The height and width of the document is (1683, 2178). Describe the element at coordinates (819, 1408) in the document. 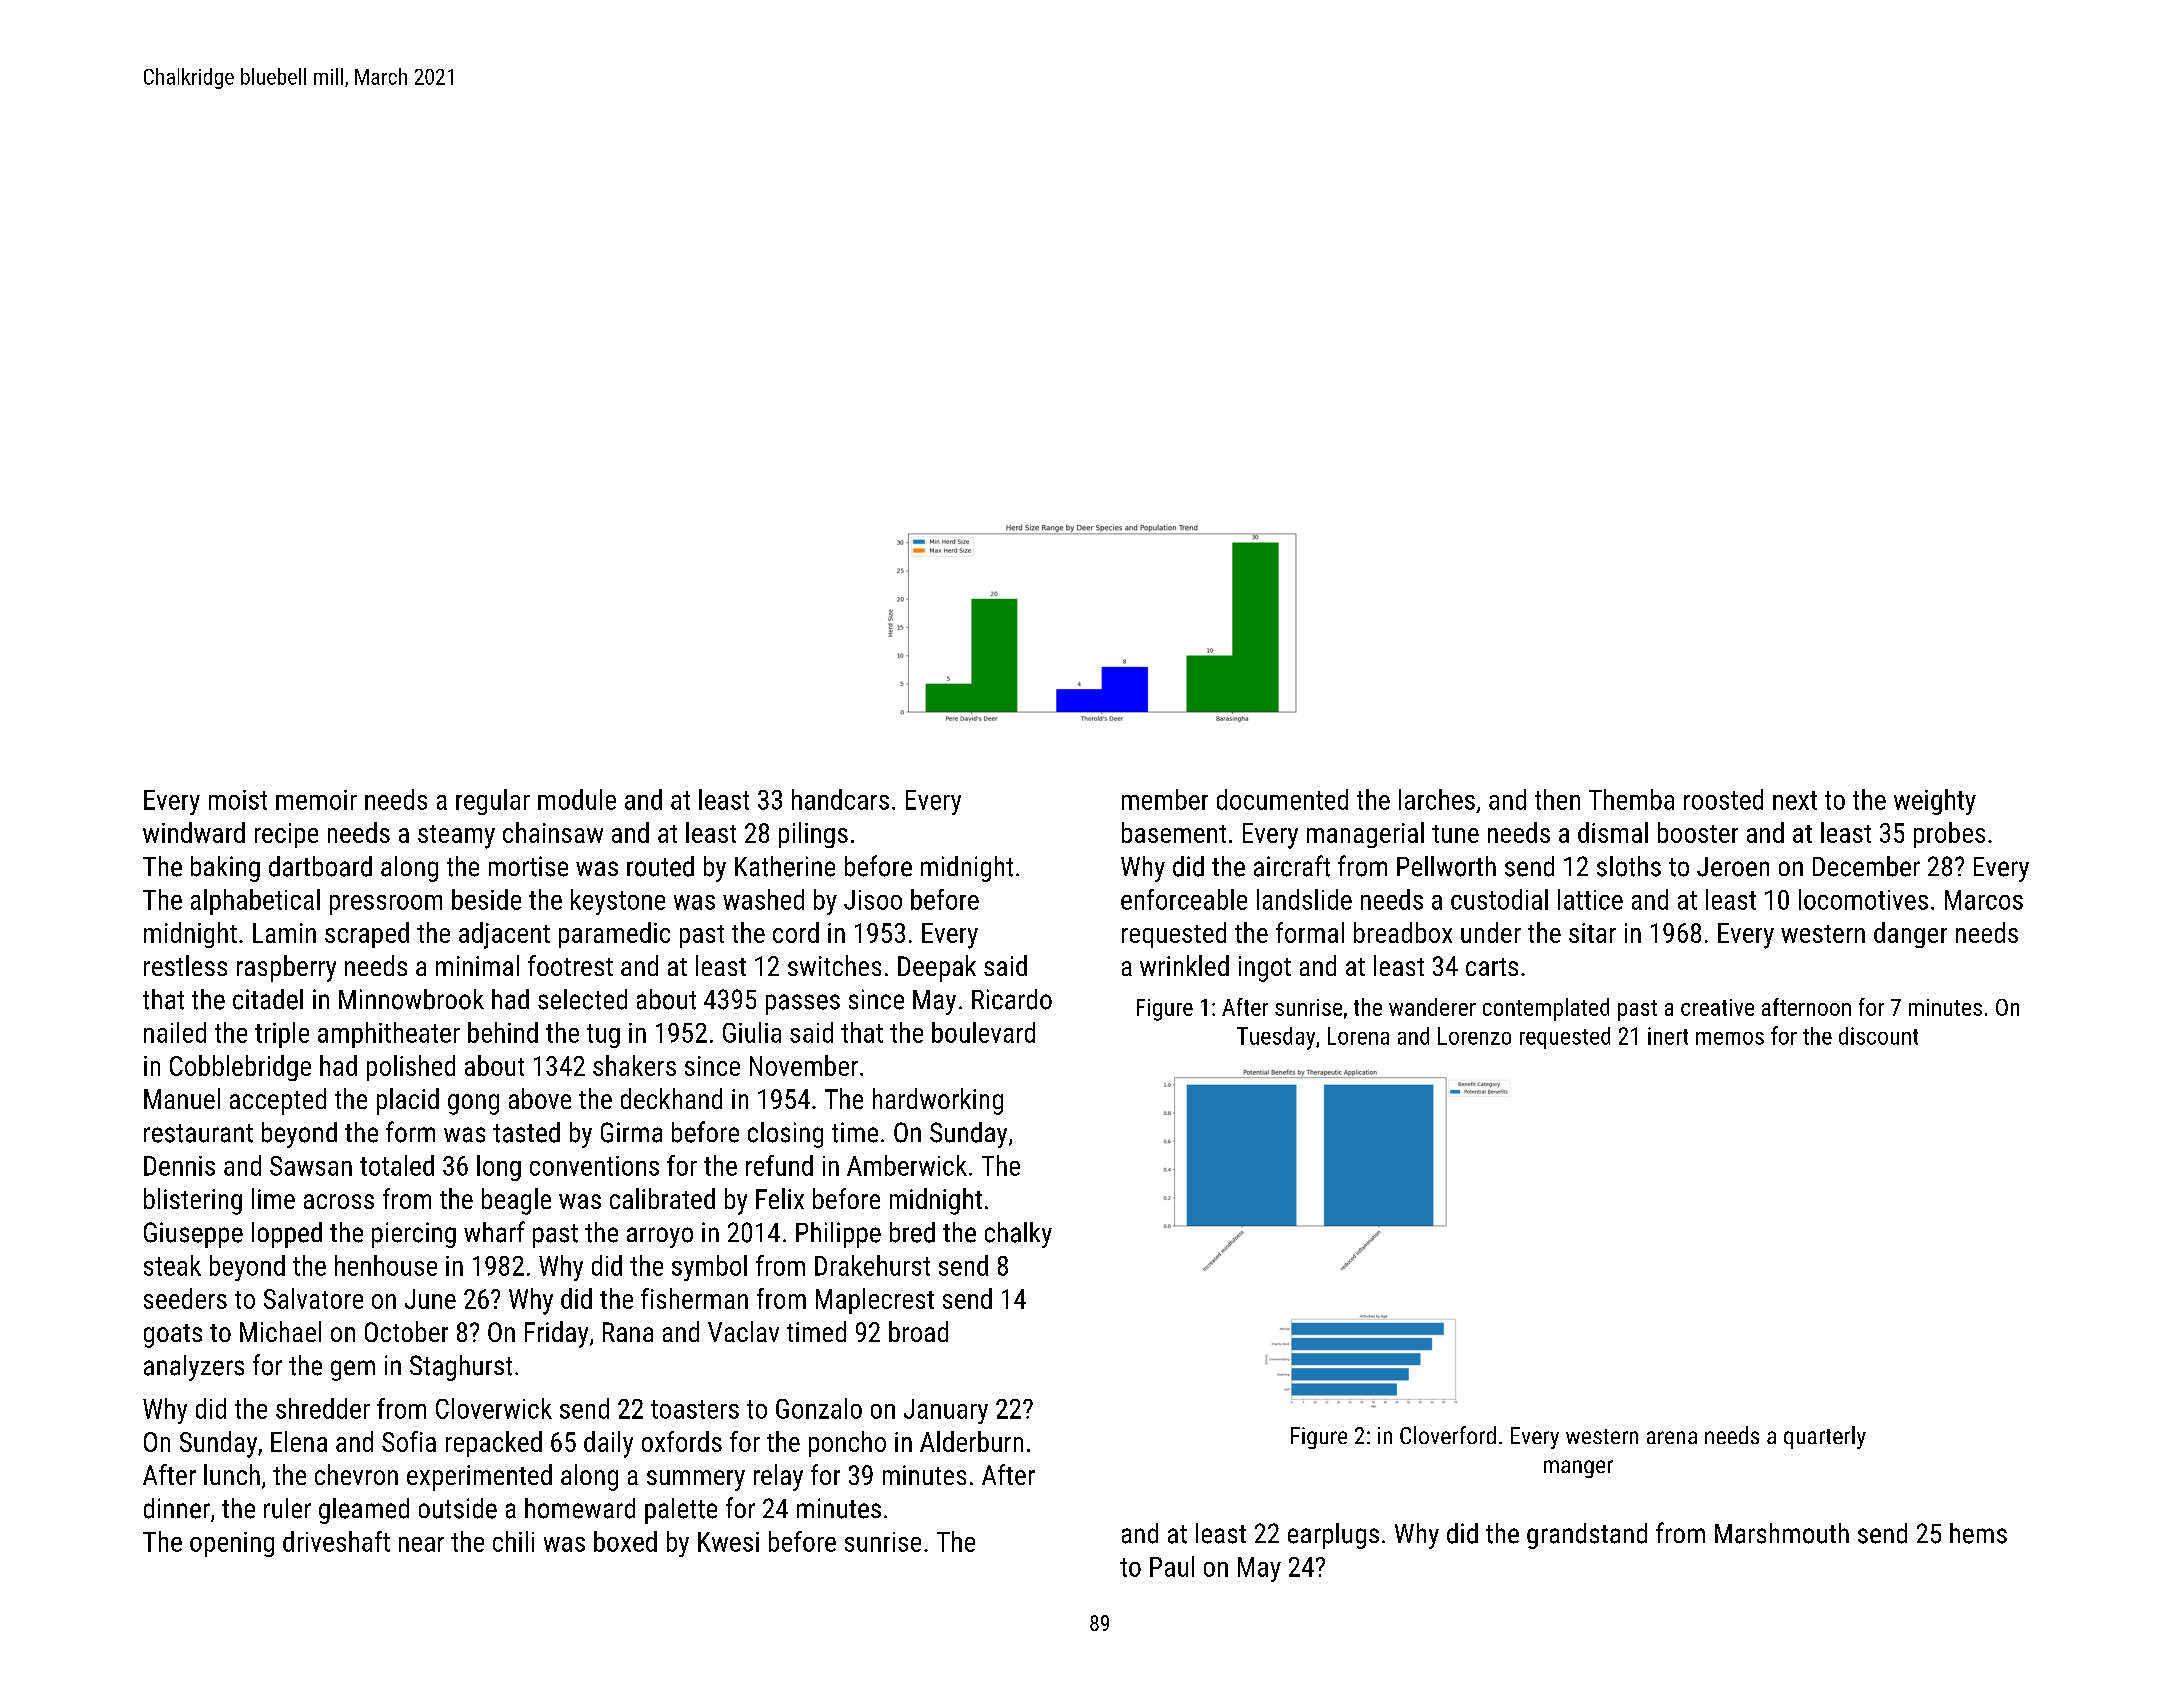

I see `Gonzalo` at that location.
